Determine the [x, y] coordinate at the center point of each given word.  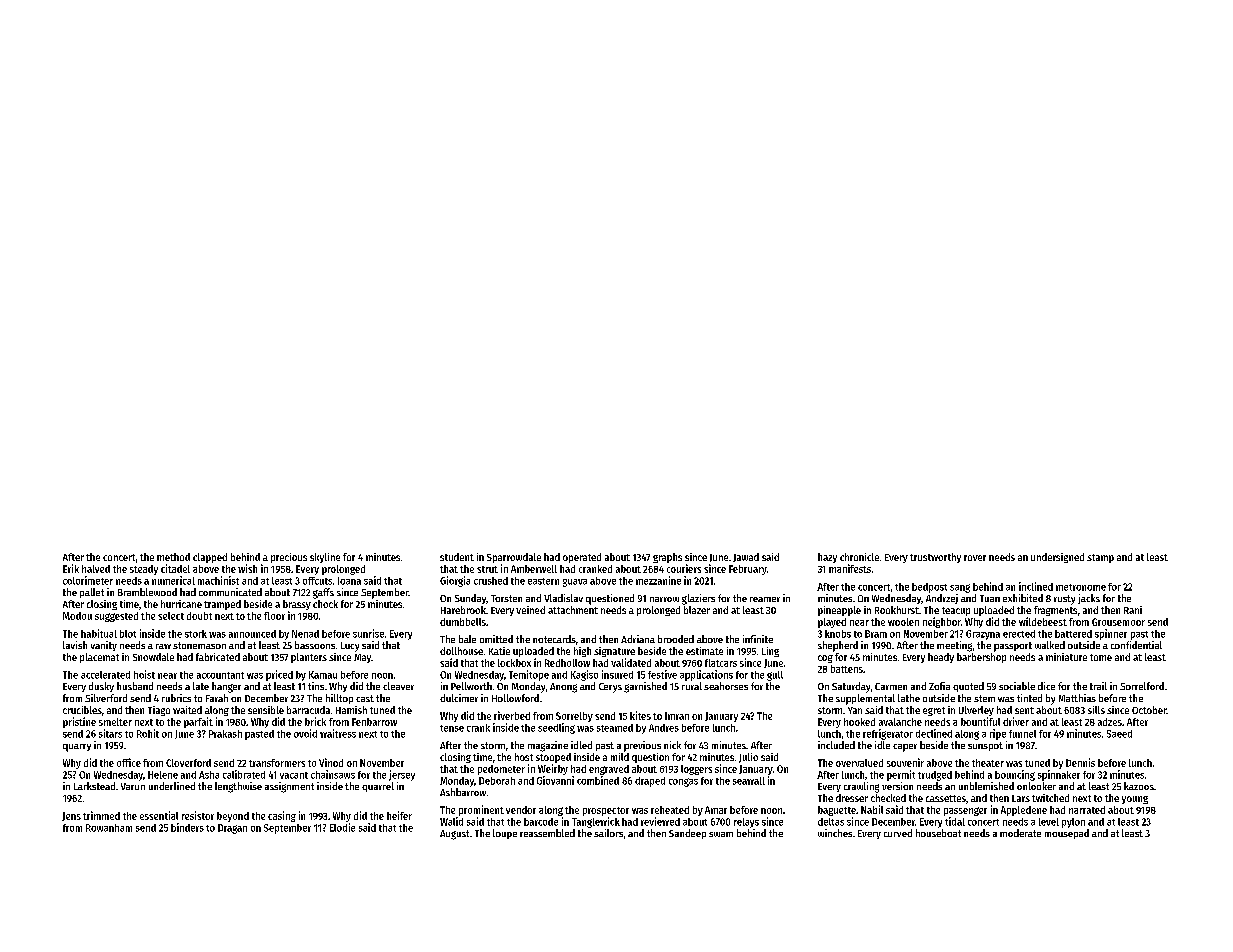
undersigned [1057, 558]
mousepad [1067, 834]
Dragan [232, 829]
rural [692, 686]
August [454, 835]
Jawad [746, 557]
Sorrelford [1142, 686]
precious [289, 558]
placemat [99, 658]
